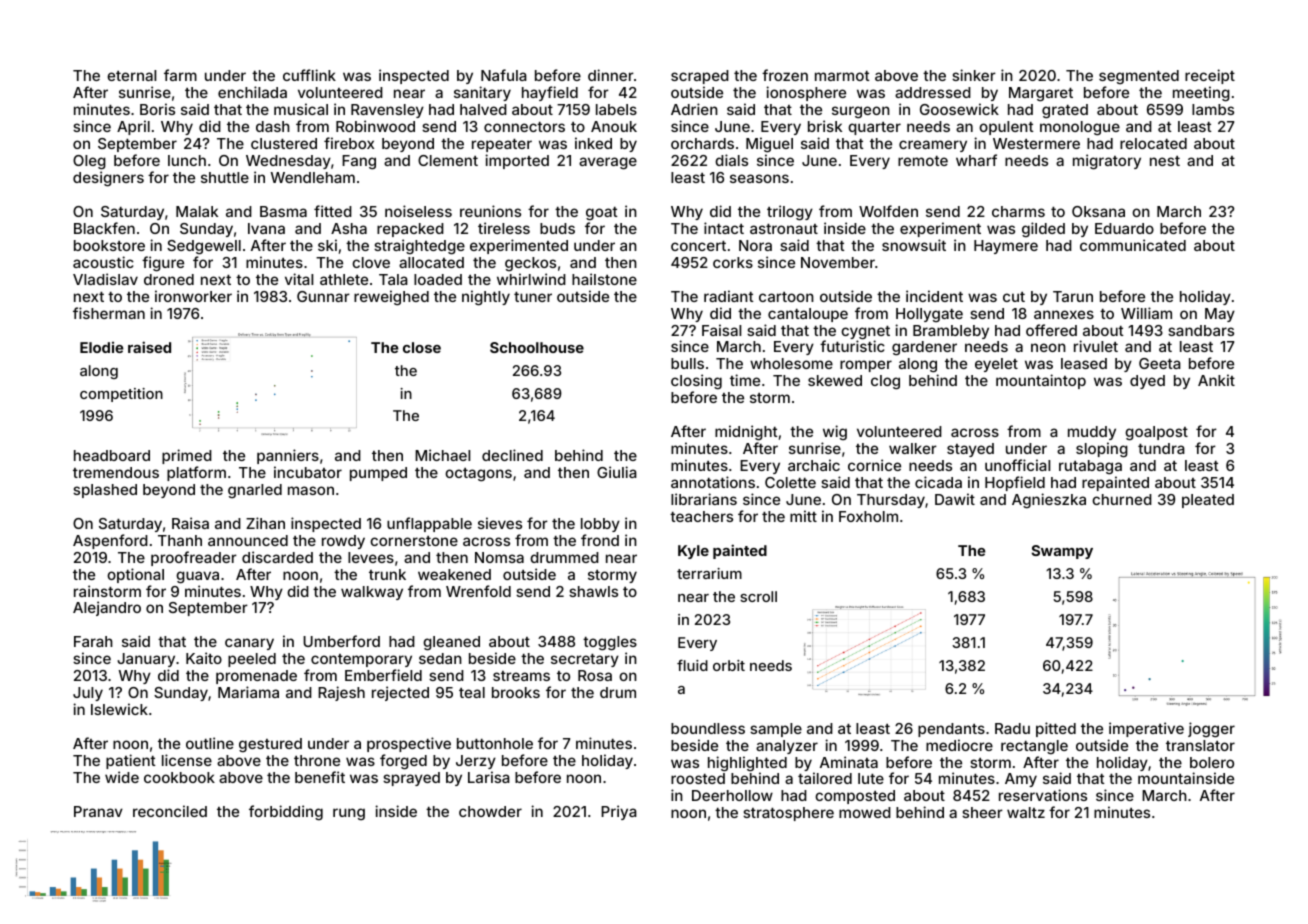 This page has width=1308, height=924. What do you see at coordinates (119, 709) in the page?
I see `Islewick` at bounding box center [119, 709].
